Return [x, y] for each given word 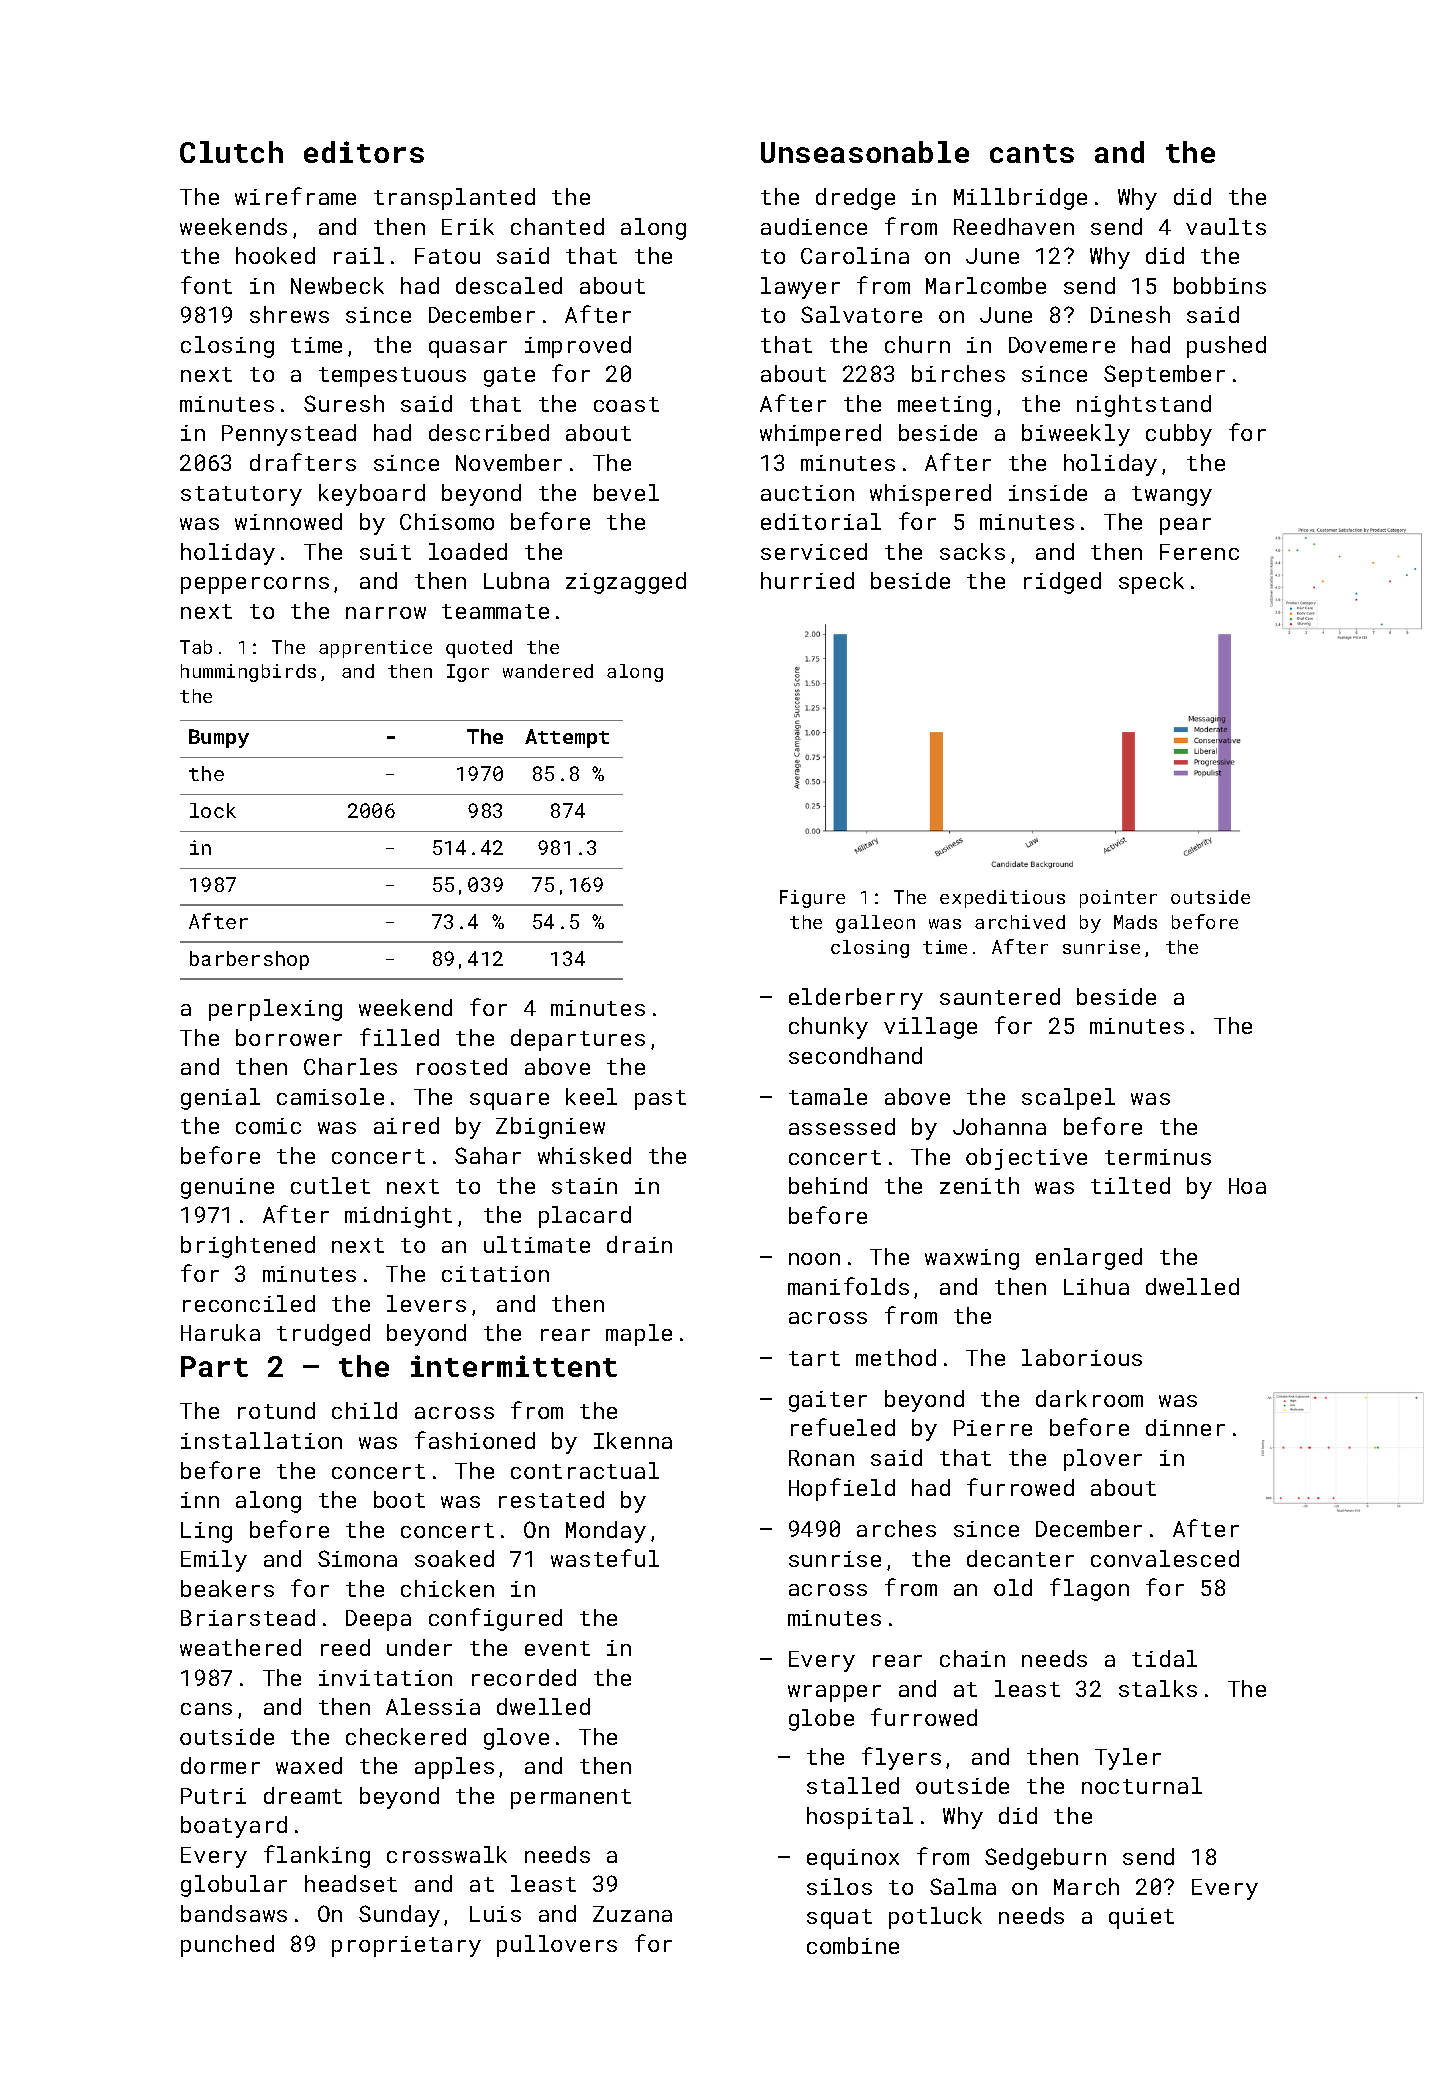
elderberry [856, 999]
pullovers [557, 1946]
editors [364, 152]
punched [227, 1946]
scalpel [1068, 1099]
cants [1032, 153]
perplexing [275, 1010]
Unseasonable [865, 152]
